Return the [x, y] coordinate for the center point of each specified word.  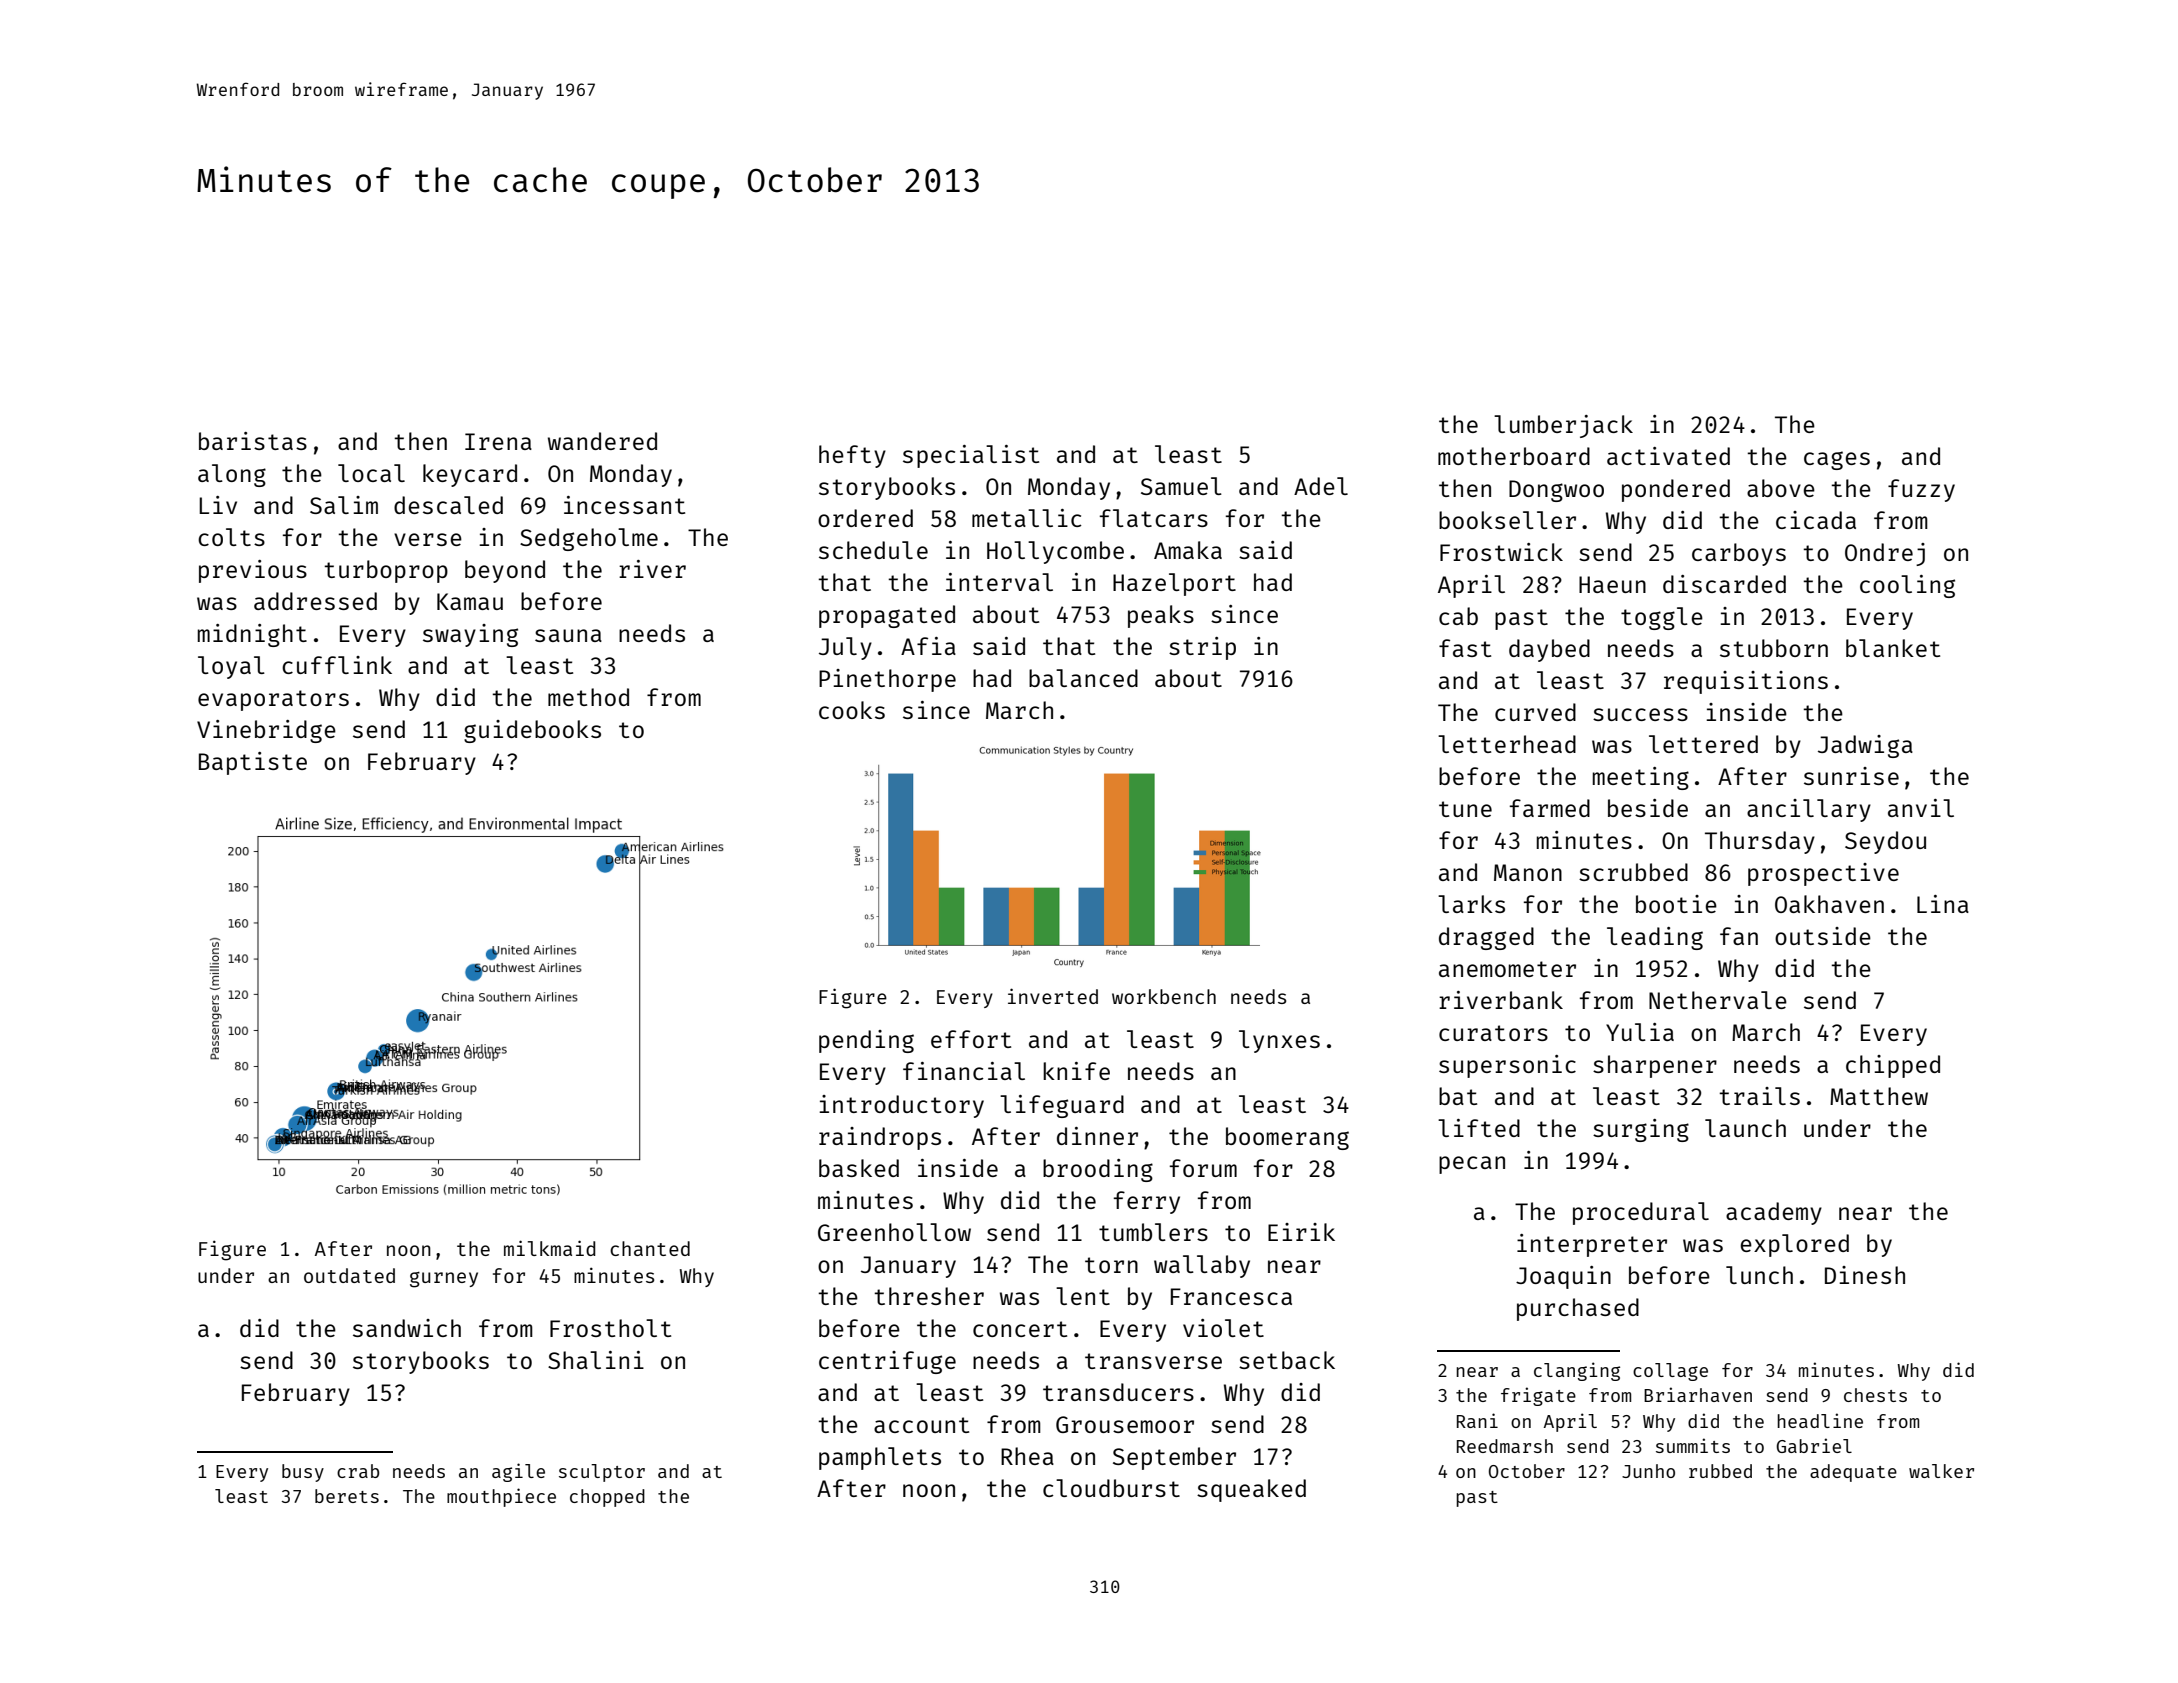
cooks [852, 710]
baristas [253, 441]
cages [1837, 460]
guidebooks [532, 731]
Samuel [1181, 486]
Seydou [1885, 842]
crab [358, 1471]
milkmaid [549, 1248]
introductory [901, 1106]
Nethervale [1718, 1000]
